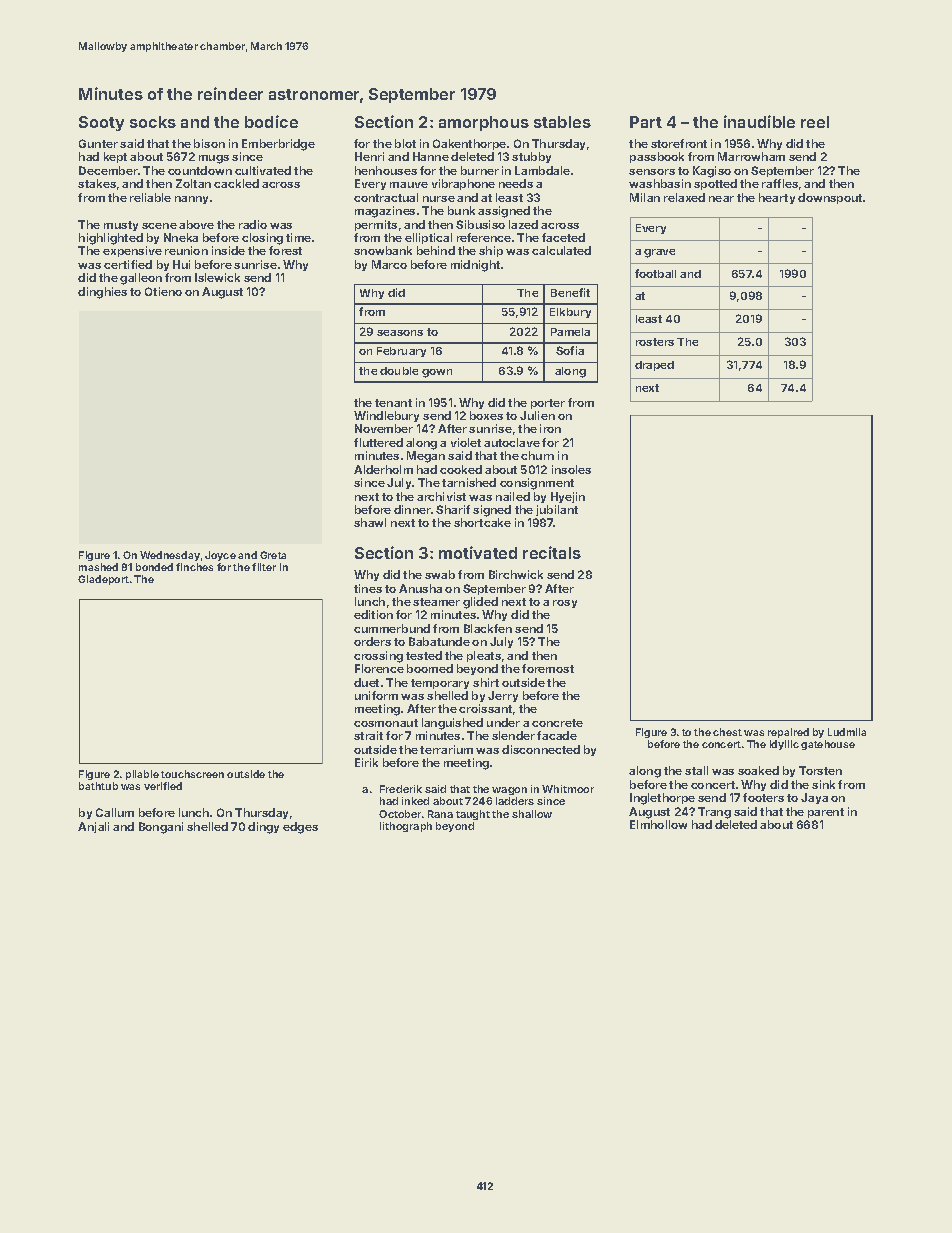 The image size is (952, 1233). I want to click on Gladeport, so click(103, 580).
